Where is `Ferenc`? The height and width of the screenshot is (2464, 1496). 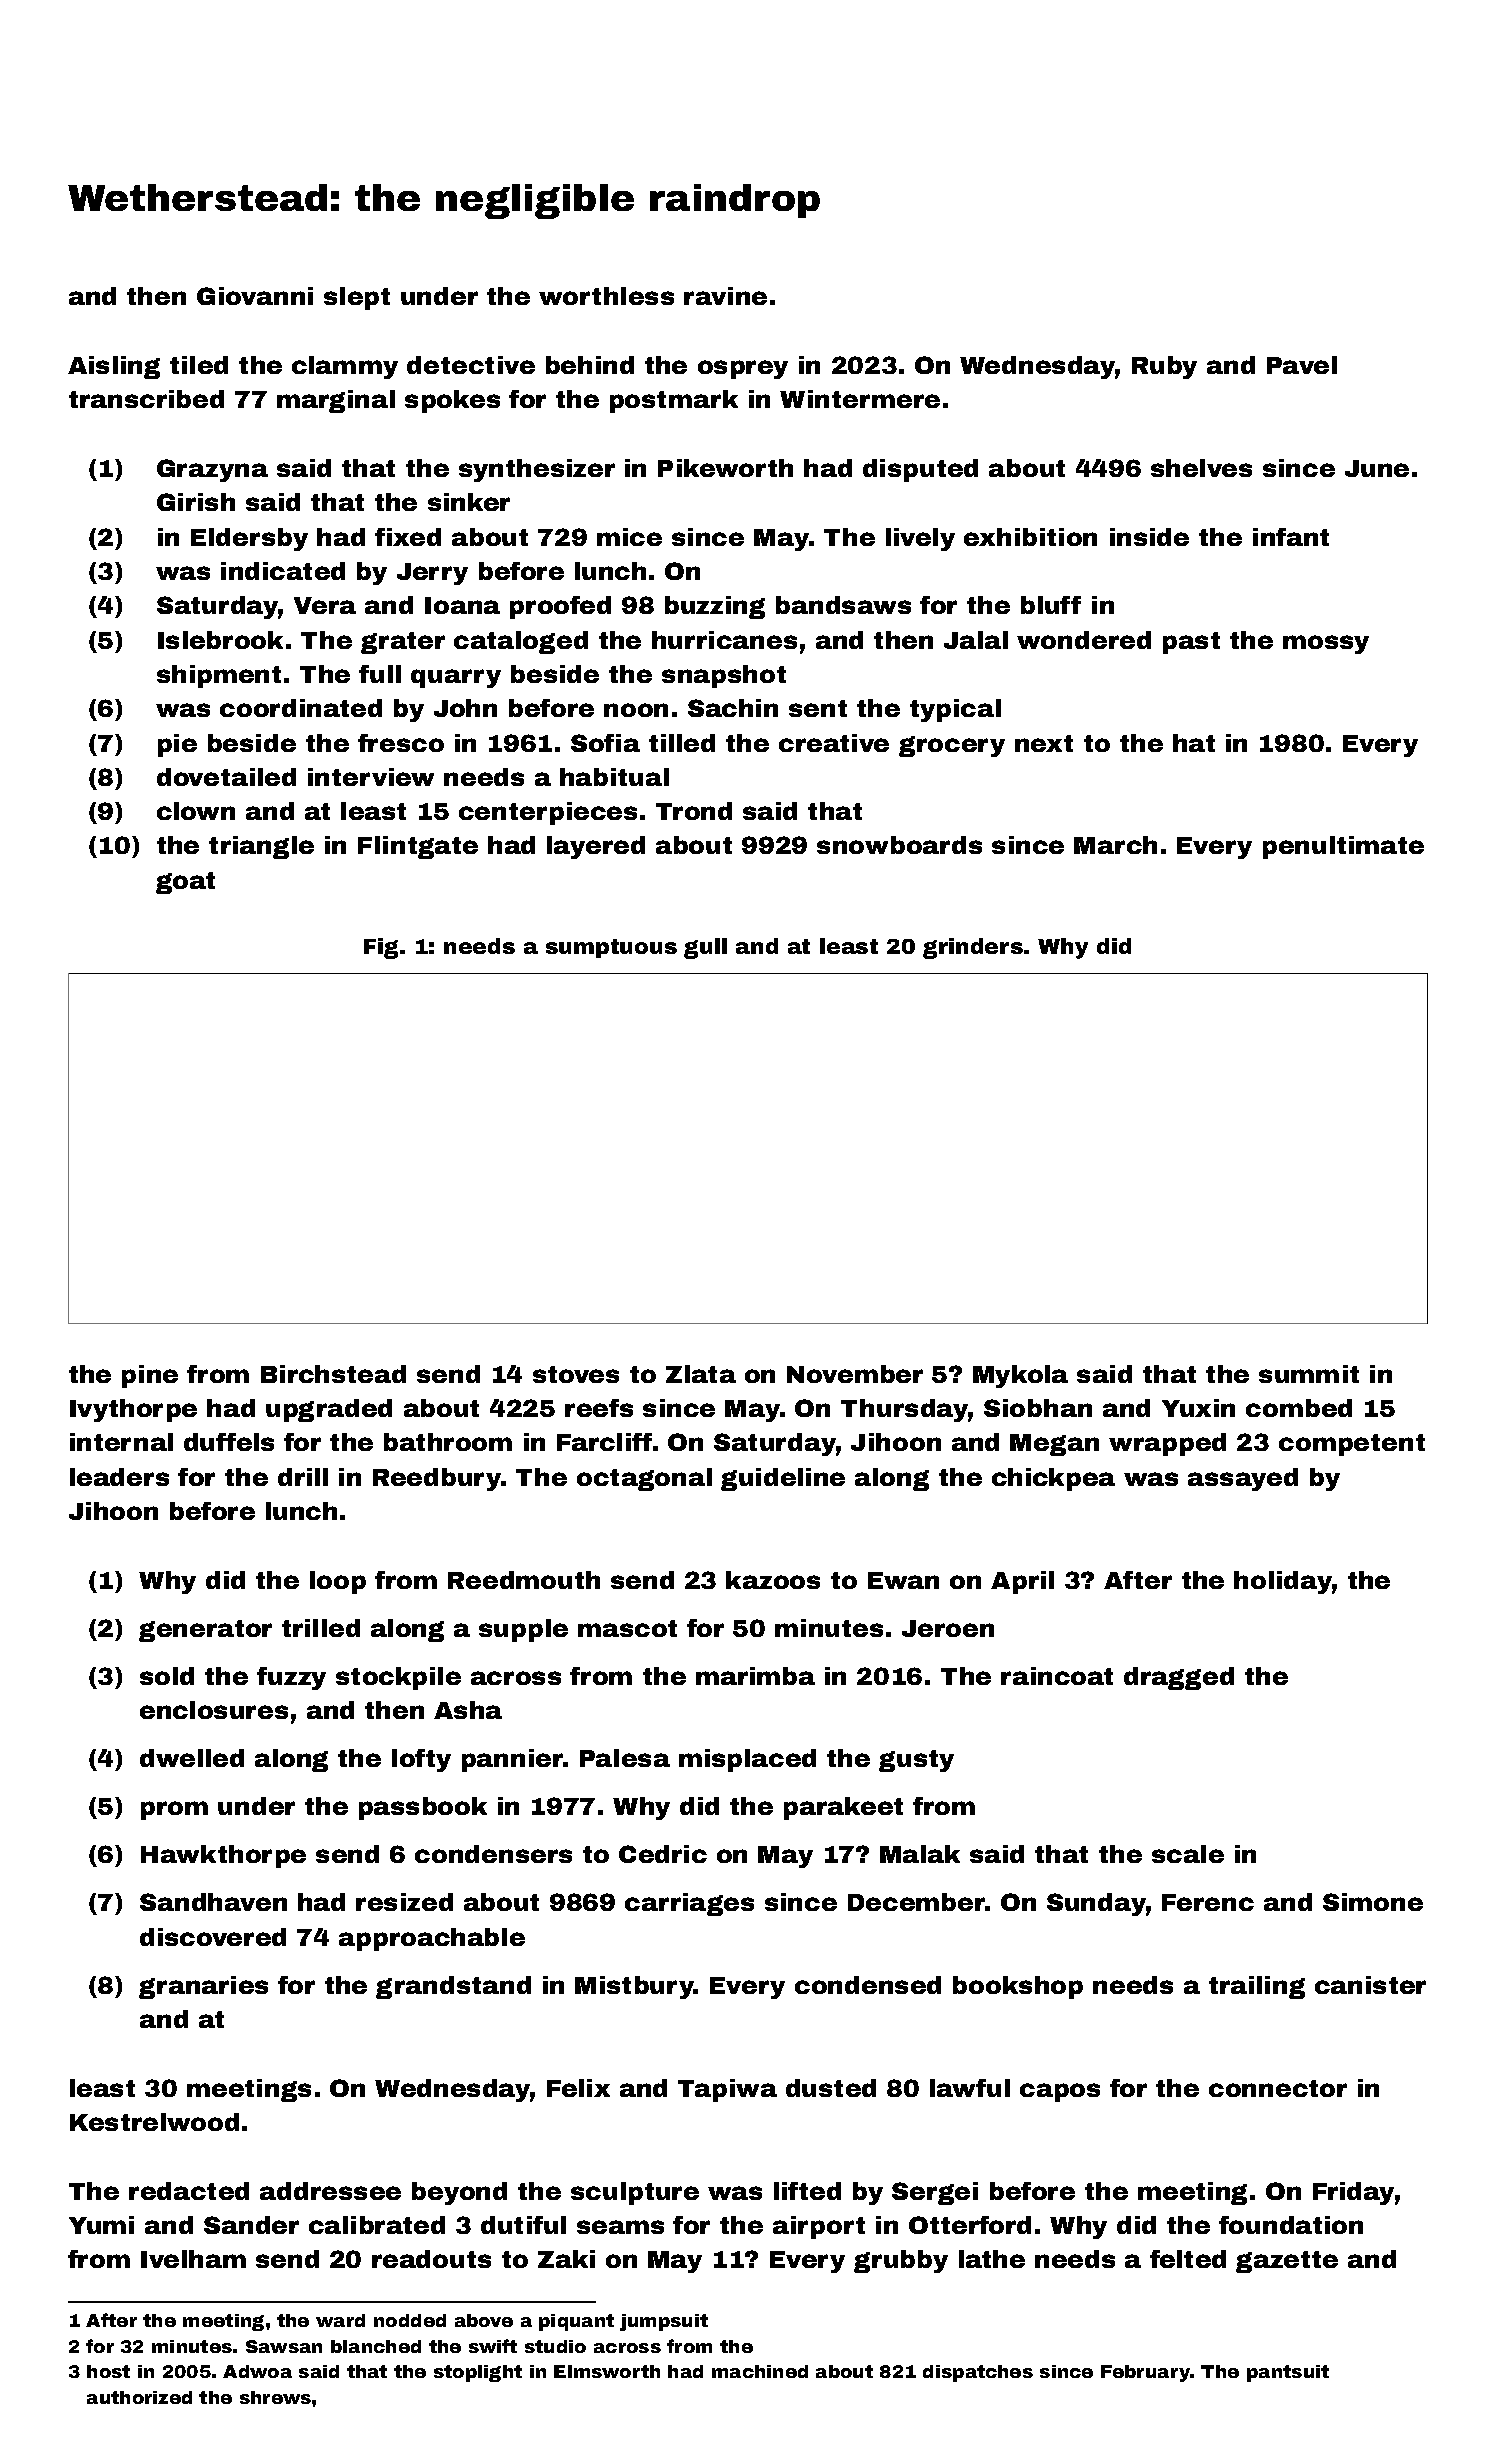 Ferenc is located at coordinates (1208, 1902).
